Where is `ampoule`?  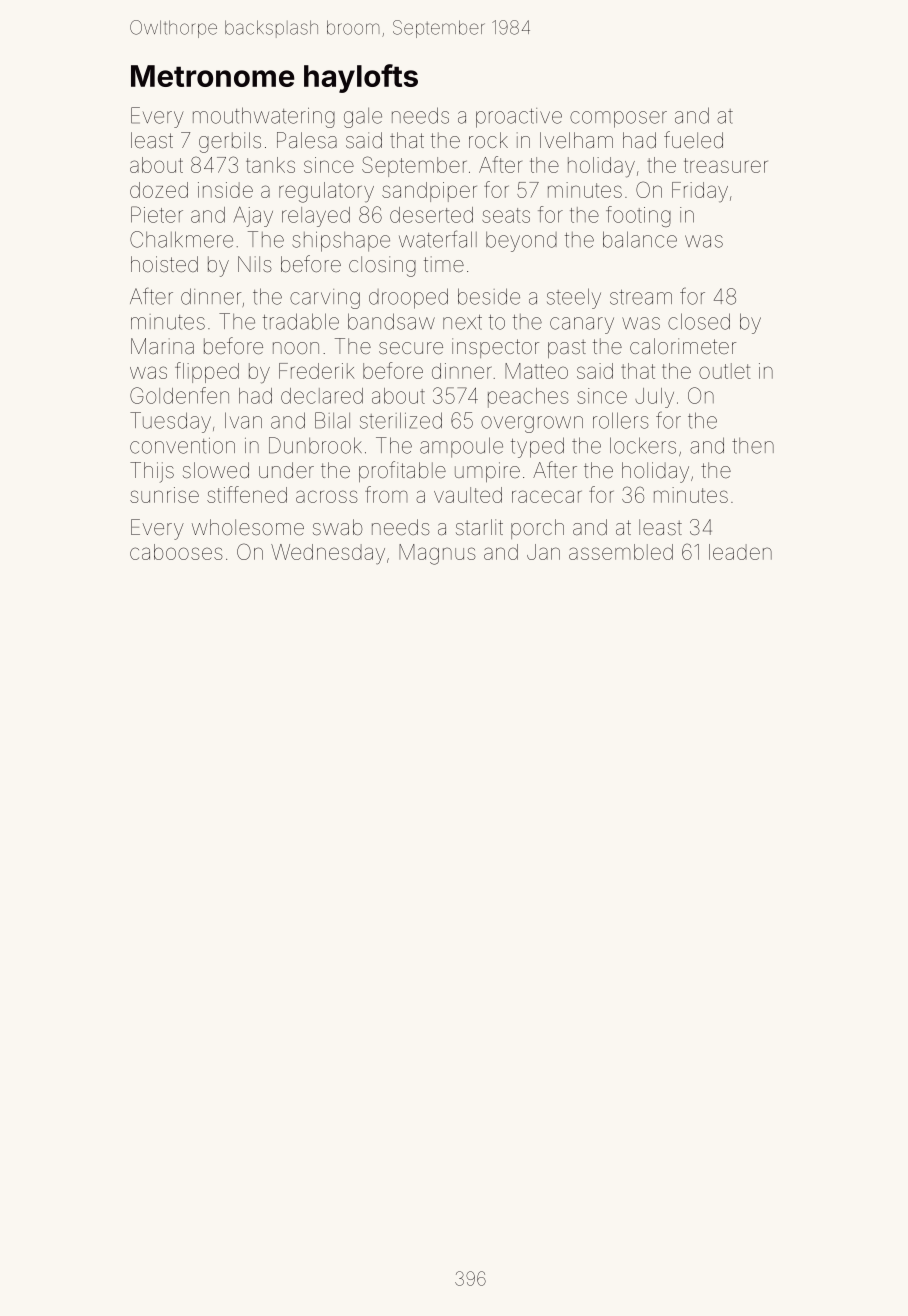
ampoule is located at coordinates (461, 447).
